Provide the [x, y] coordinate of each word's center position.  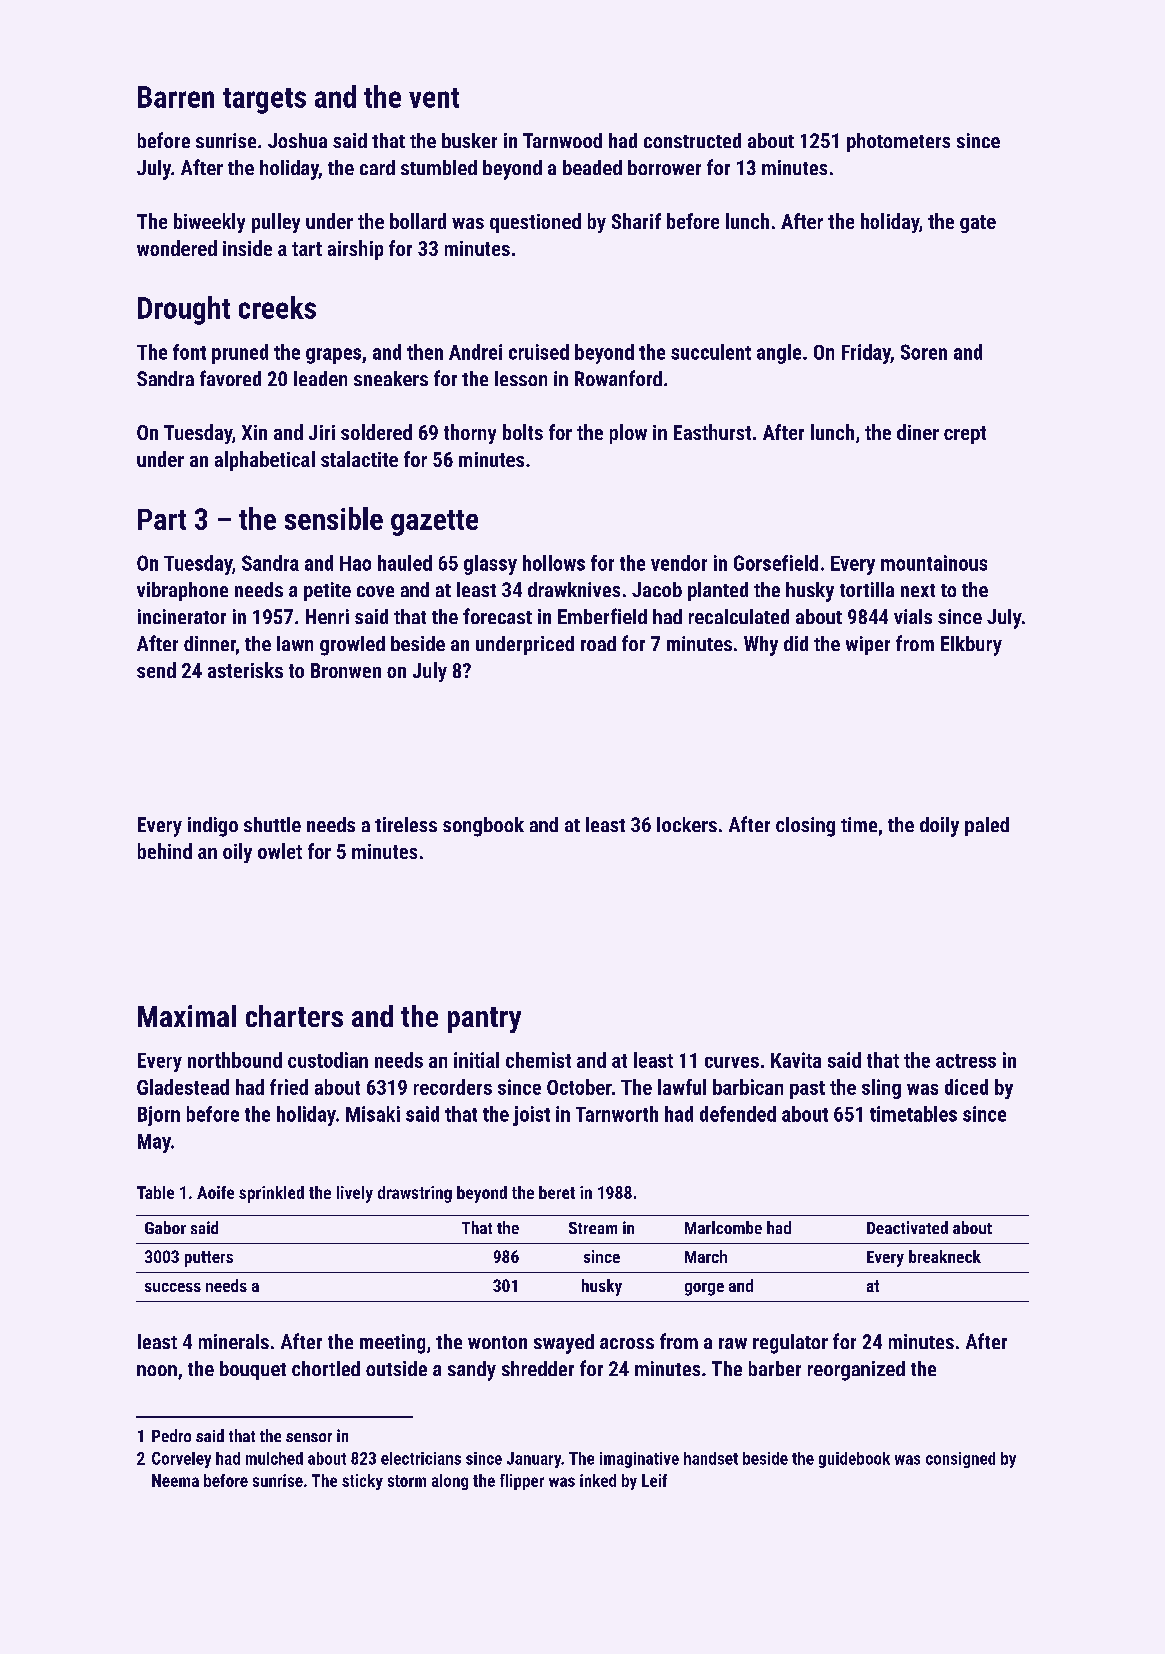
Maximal [187, 1016]
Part [162, 519]
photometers [898, 142]
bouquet [253, 1370]
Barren [176, 97]
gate [978, 224]
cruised [539, 352]
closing [805, 827]
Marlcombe [723, 1227]
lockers [687, 824]
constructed [692, 140]
